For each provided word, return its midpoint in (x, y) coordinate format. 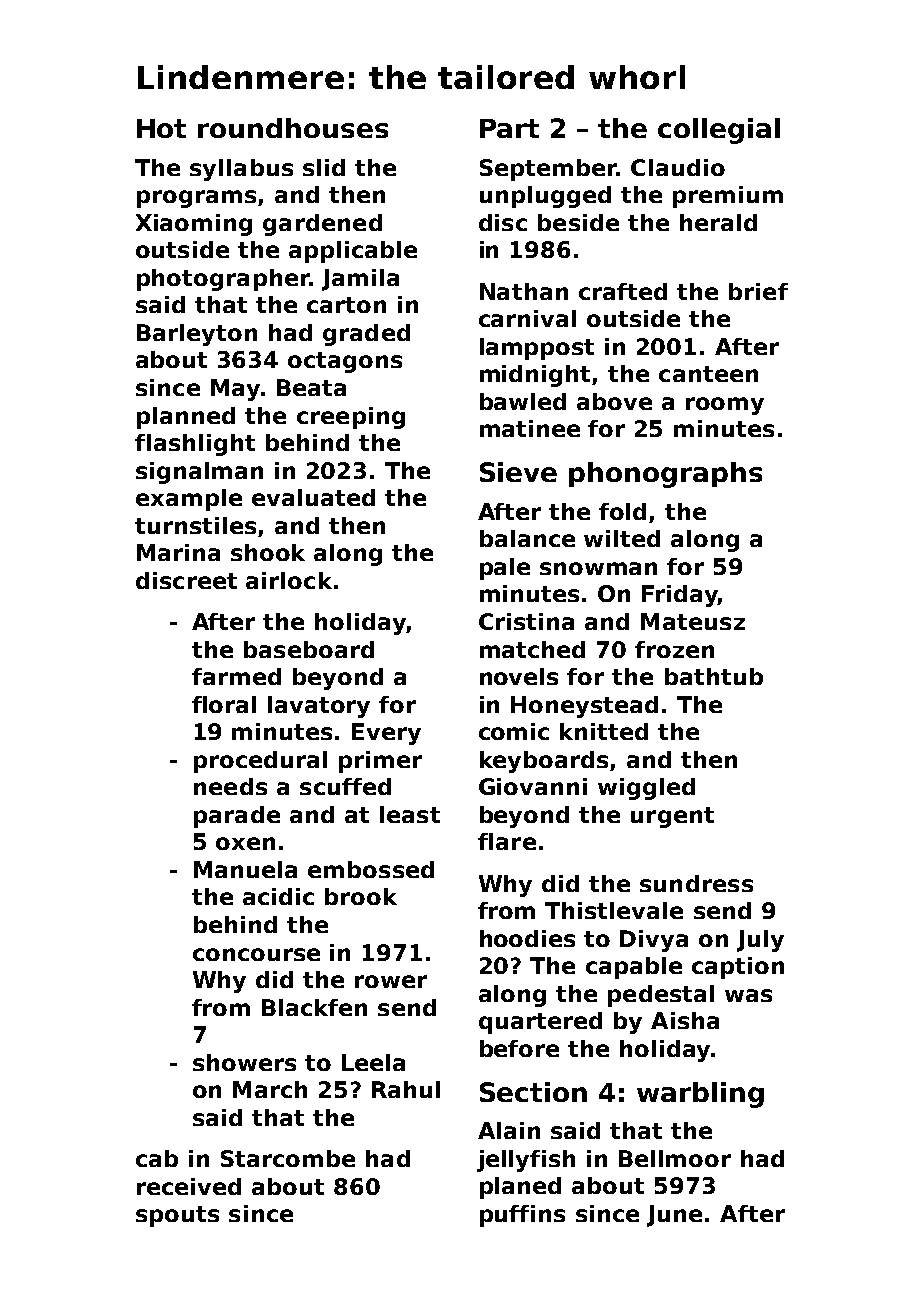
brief (758, 291)
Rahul (406, 1089)
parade (237, 817)
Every (386, 734)
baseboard (309, 649)
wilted (622, 538)
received (189, 1186)
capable (634, 968)
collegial (719, 131)
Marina (178, 552)
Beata (311, 387)
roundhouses (293, 128)
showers (244, 1062)
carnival (527, 318)
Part (509, 128)
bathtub (714, 676)
